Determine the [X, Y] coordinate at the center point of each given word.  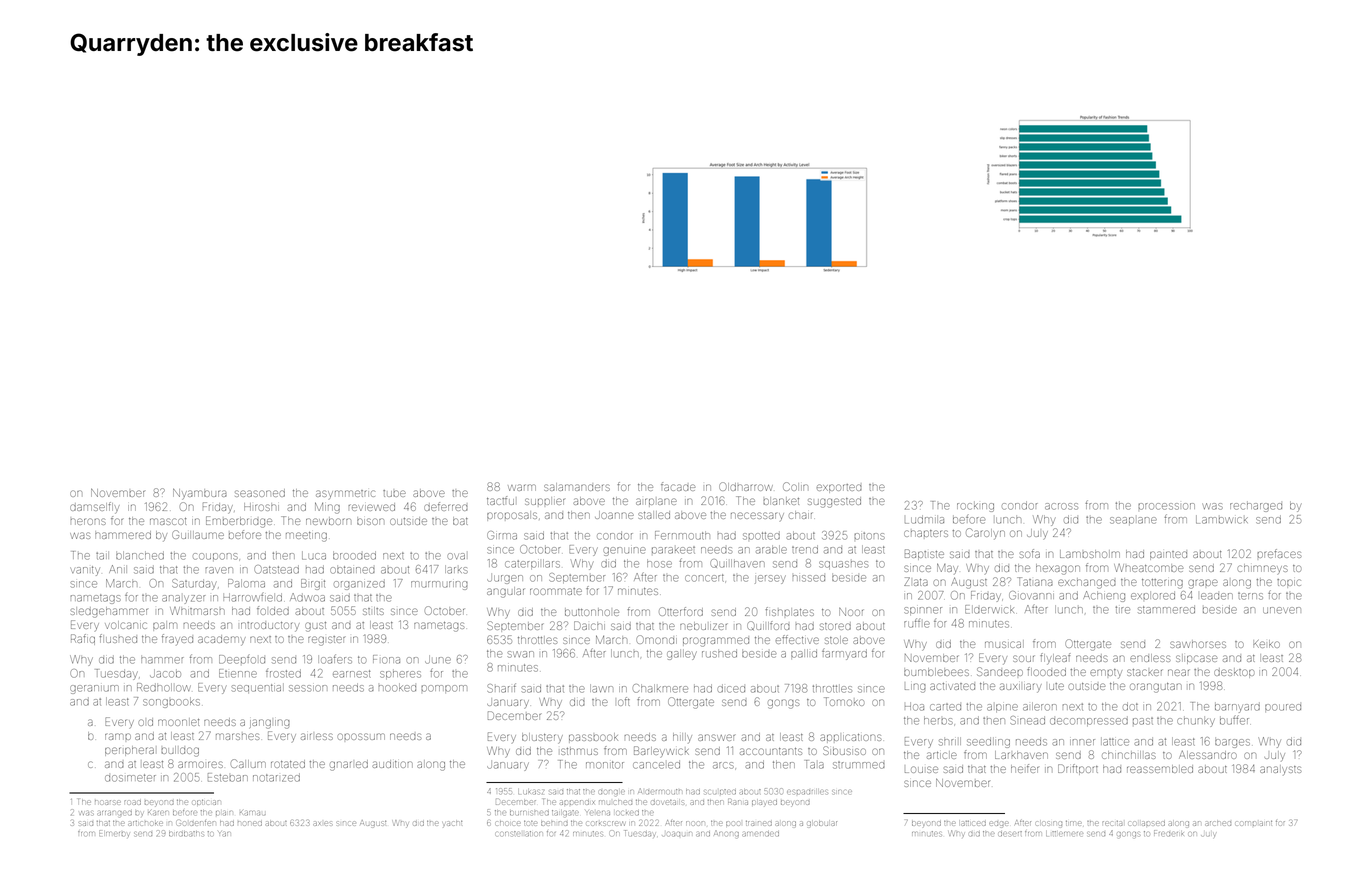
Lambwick [1222, 519]
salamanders [577, 487]
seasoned [260, 493]
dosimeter [130, 778]
